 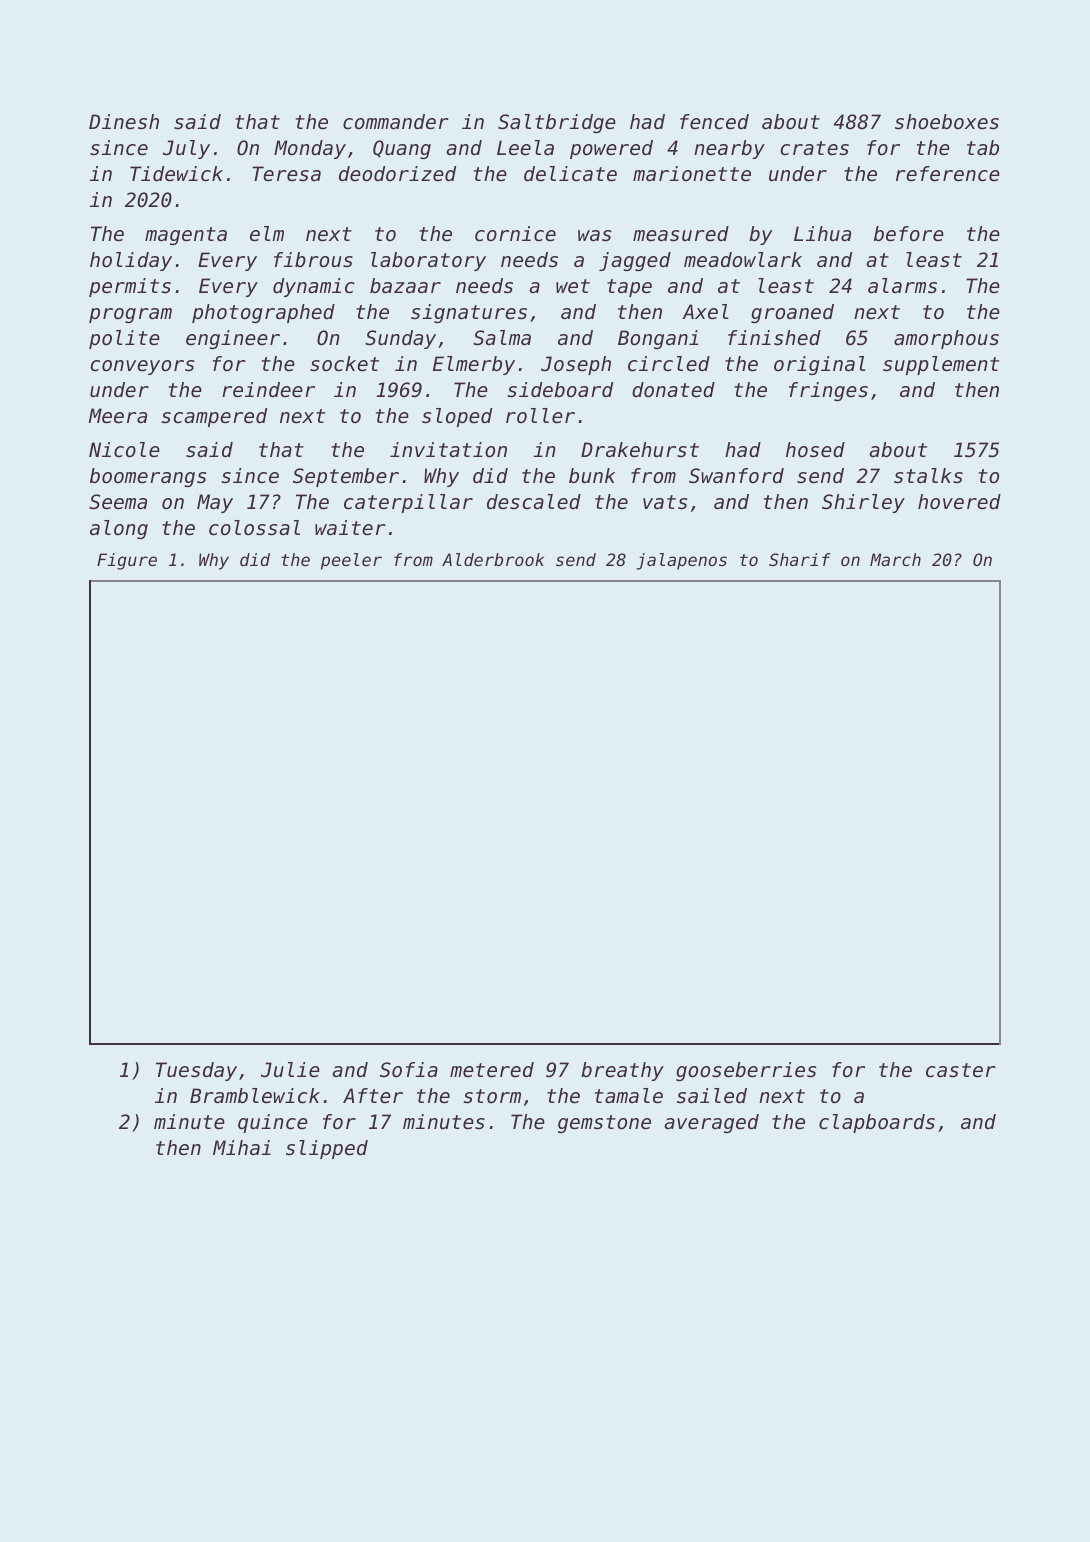 I want to click on Alderbrook, so click(x=493, y=559).
